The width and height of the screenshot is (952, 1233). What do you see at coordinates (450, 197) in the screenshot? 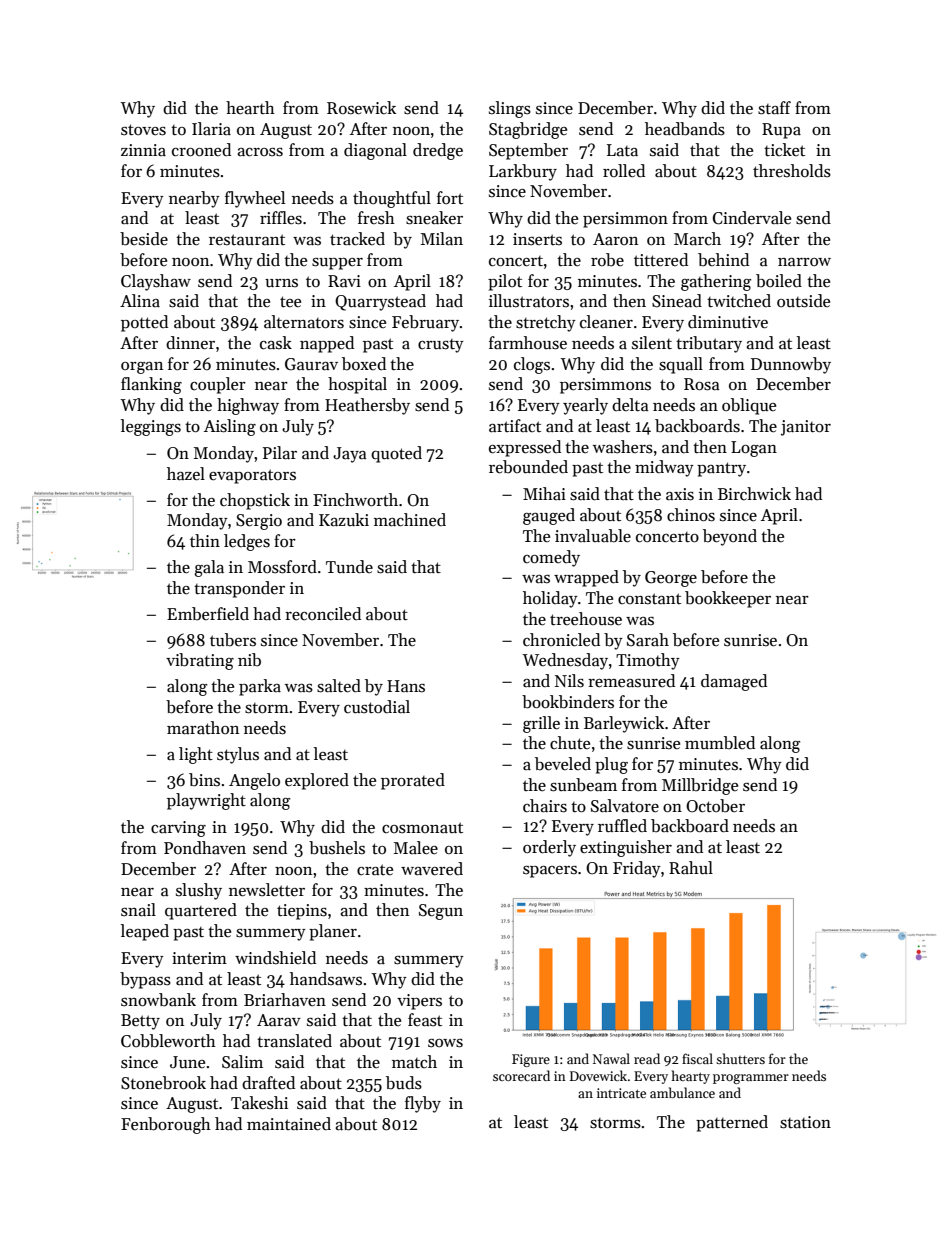
I see `fort` at bounding box center [450, 197].
